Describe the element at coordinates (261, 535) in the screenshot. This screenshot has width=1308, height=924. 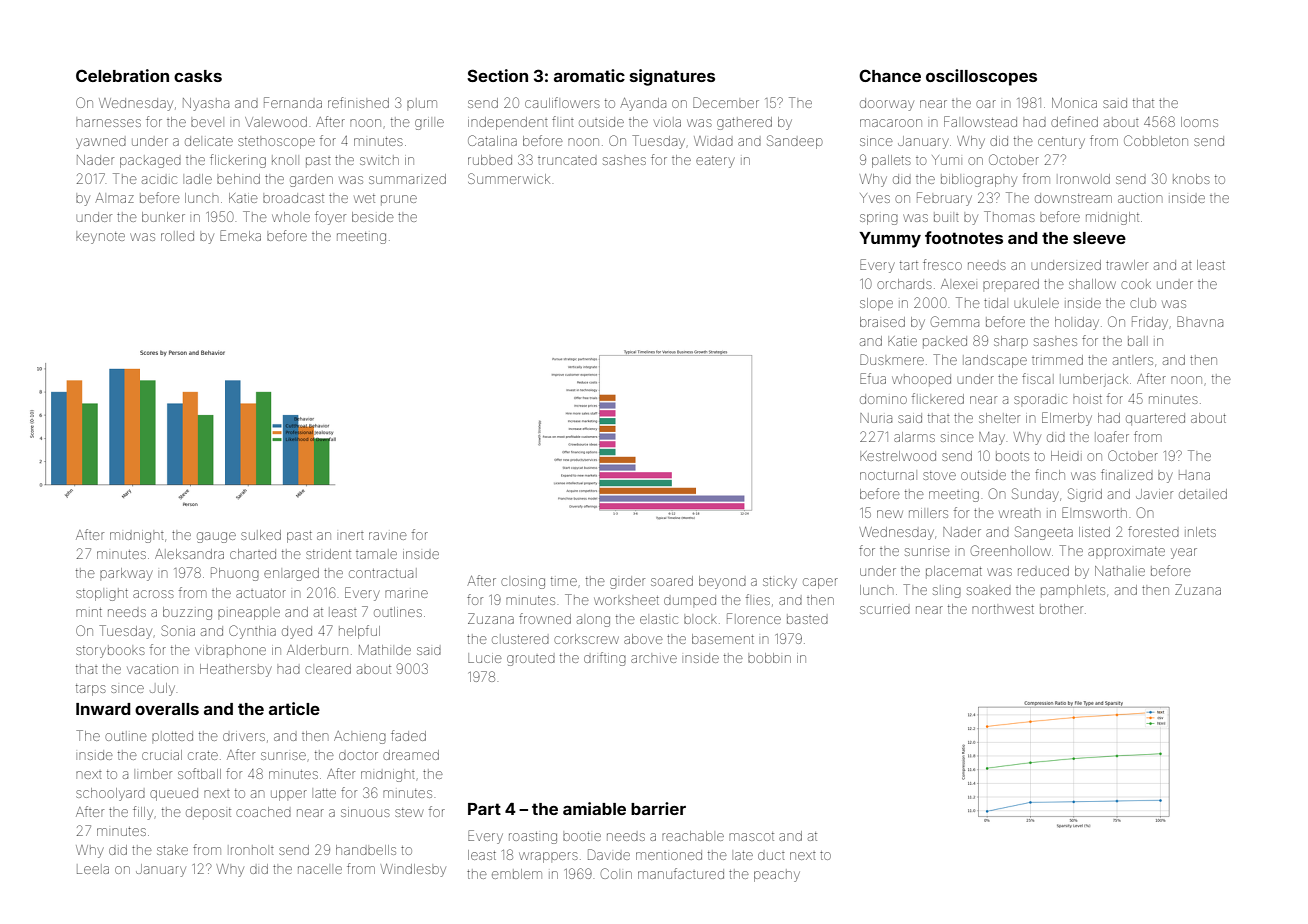
I see `sulked` at that location.
